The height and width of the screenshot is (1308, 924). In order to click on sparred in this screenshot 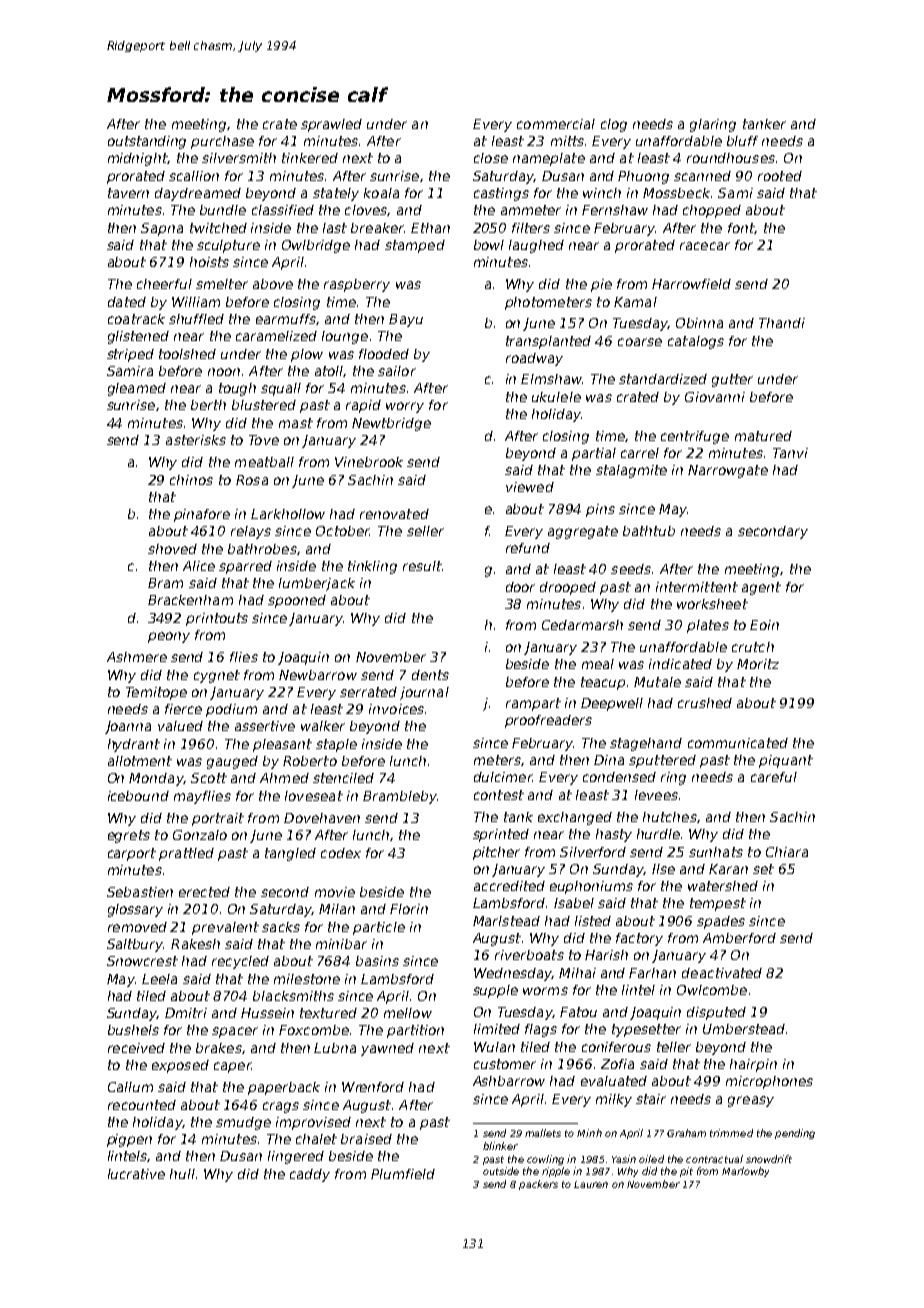, I will do `click(245, 567)`.
